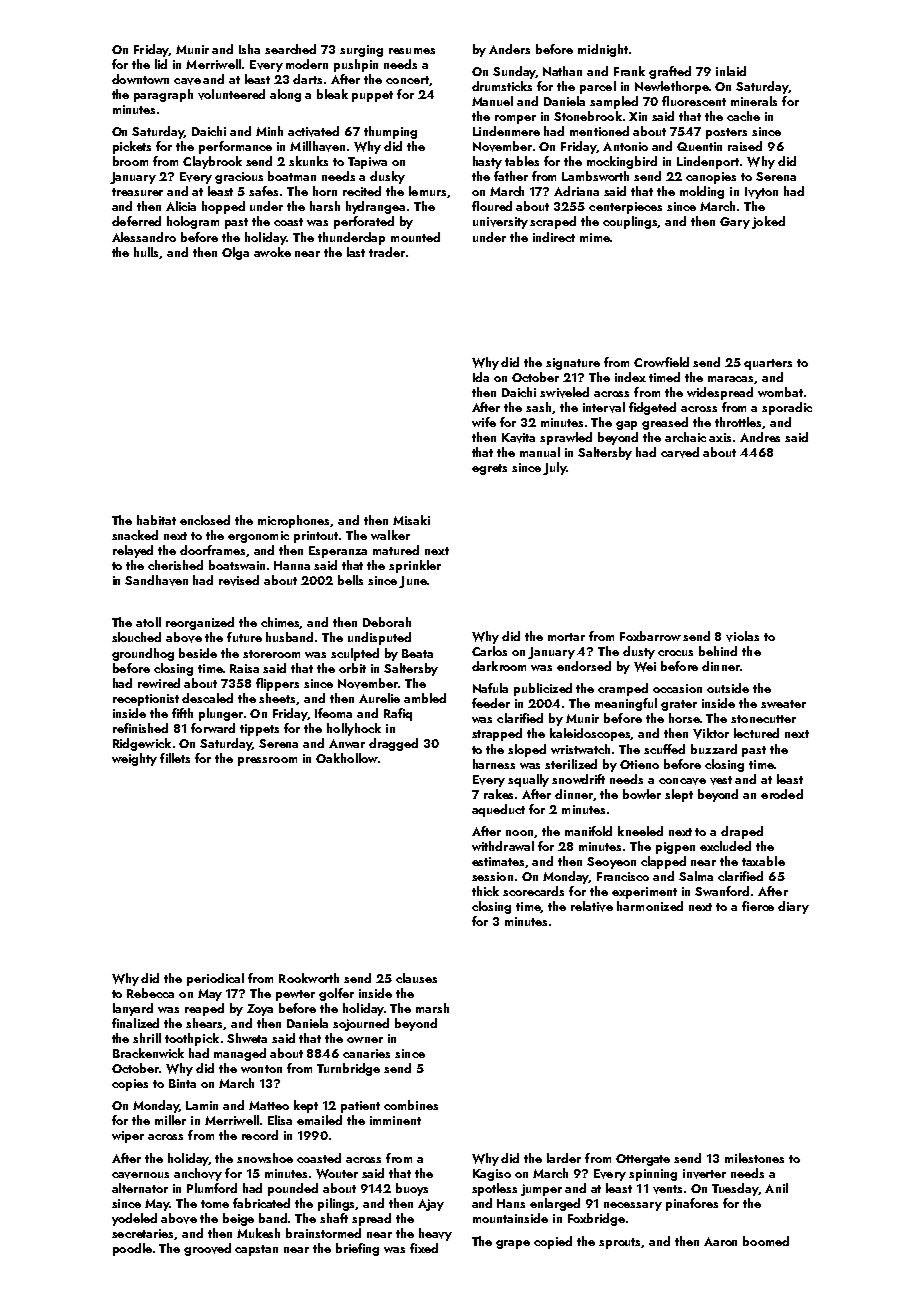  I want to click on raised, so click(745, 146).
